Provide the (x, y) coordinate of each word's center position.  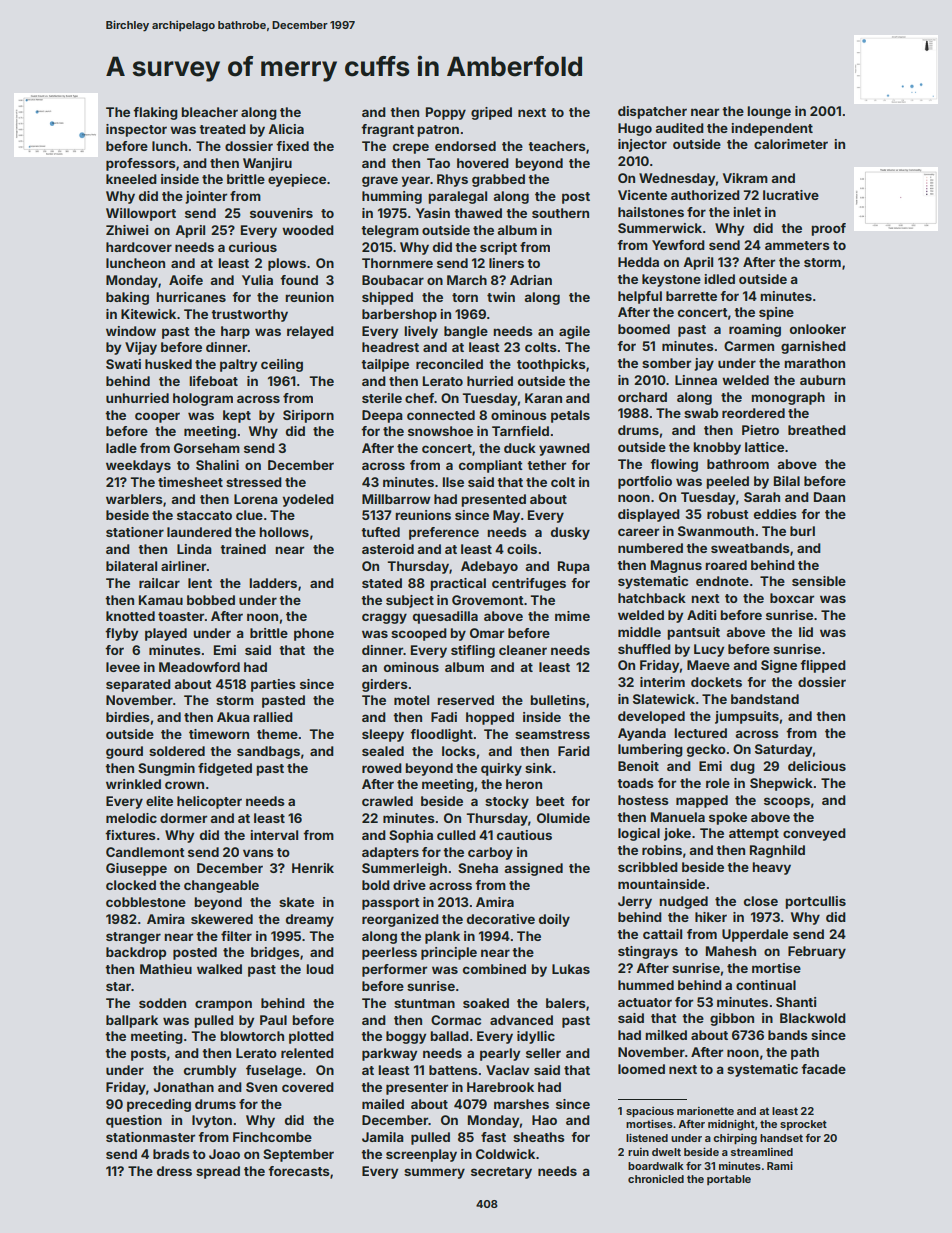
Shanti (796, 1002)
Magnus (676, 566)
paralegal (457, 197)
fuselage (274, 1071)
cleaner (523, 650)
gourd (124, 752)
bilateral (131, 566)
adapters (390, 853)
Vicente (642, 195)
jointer (206, 197)
